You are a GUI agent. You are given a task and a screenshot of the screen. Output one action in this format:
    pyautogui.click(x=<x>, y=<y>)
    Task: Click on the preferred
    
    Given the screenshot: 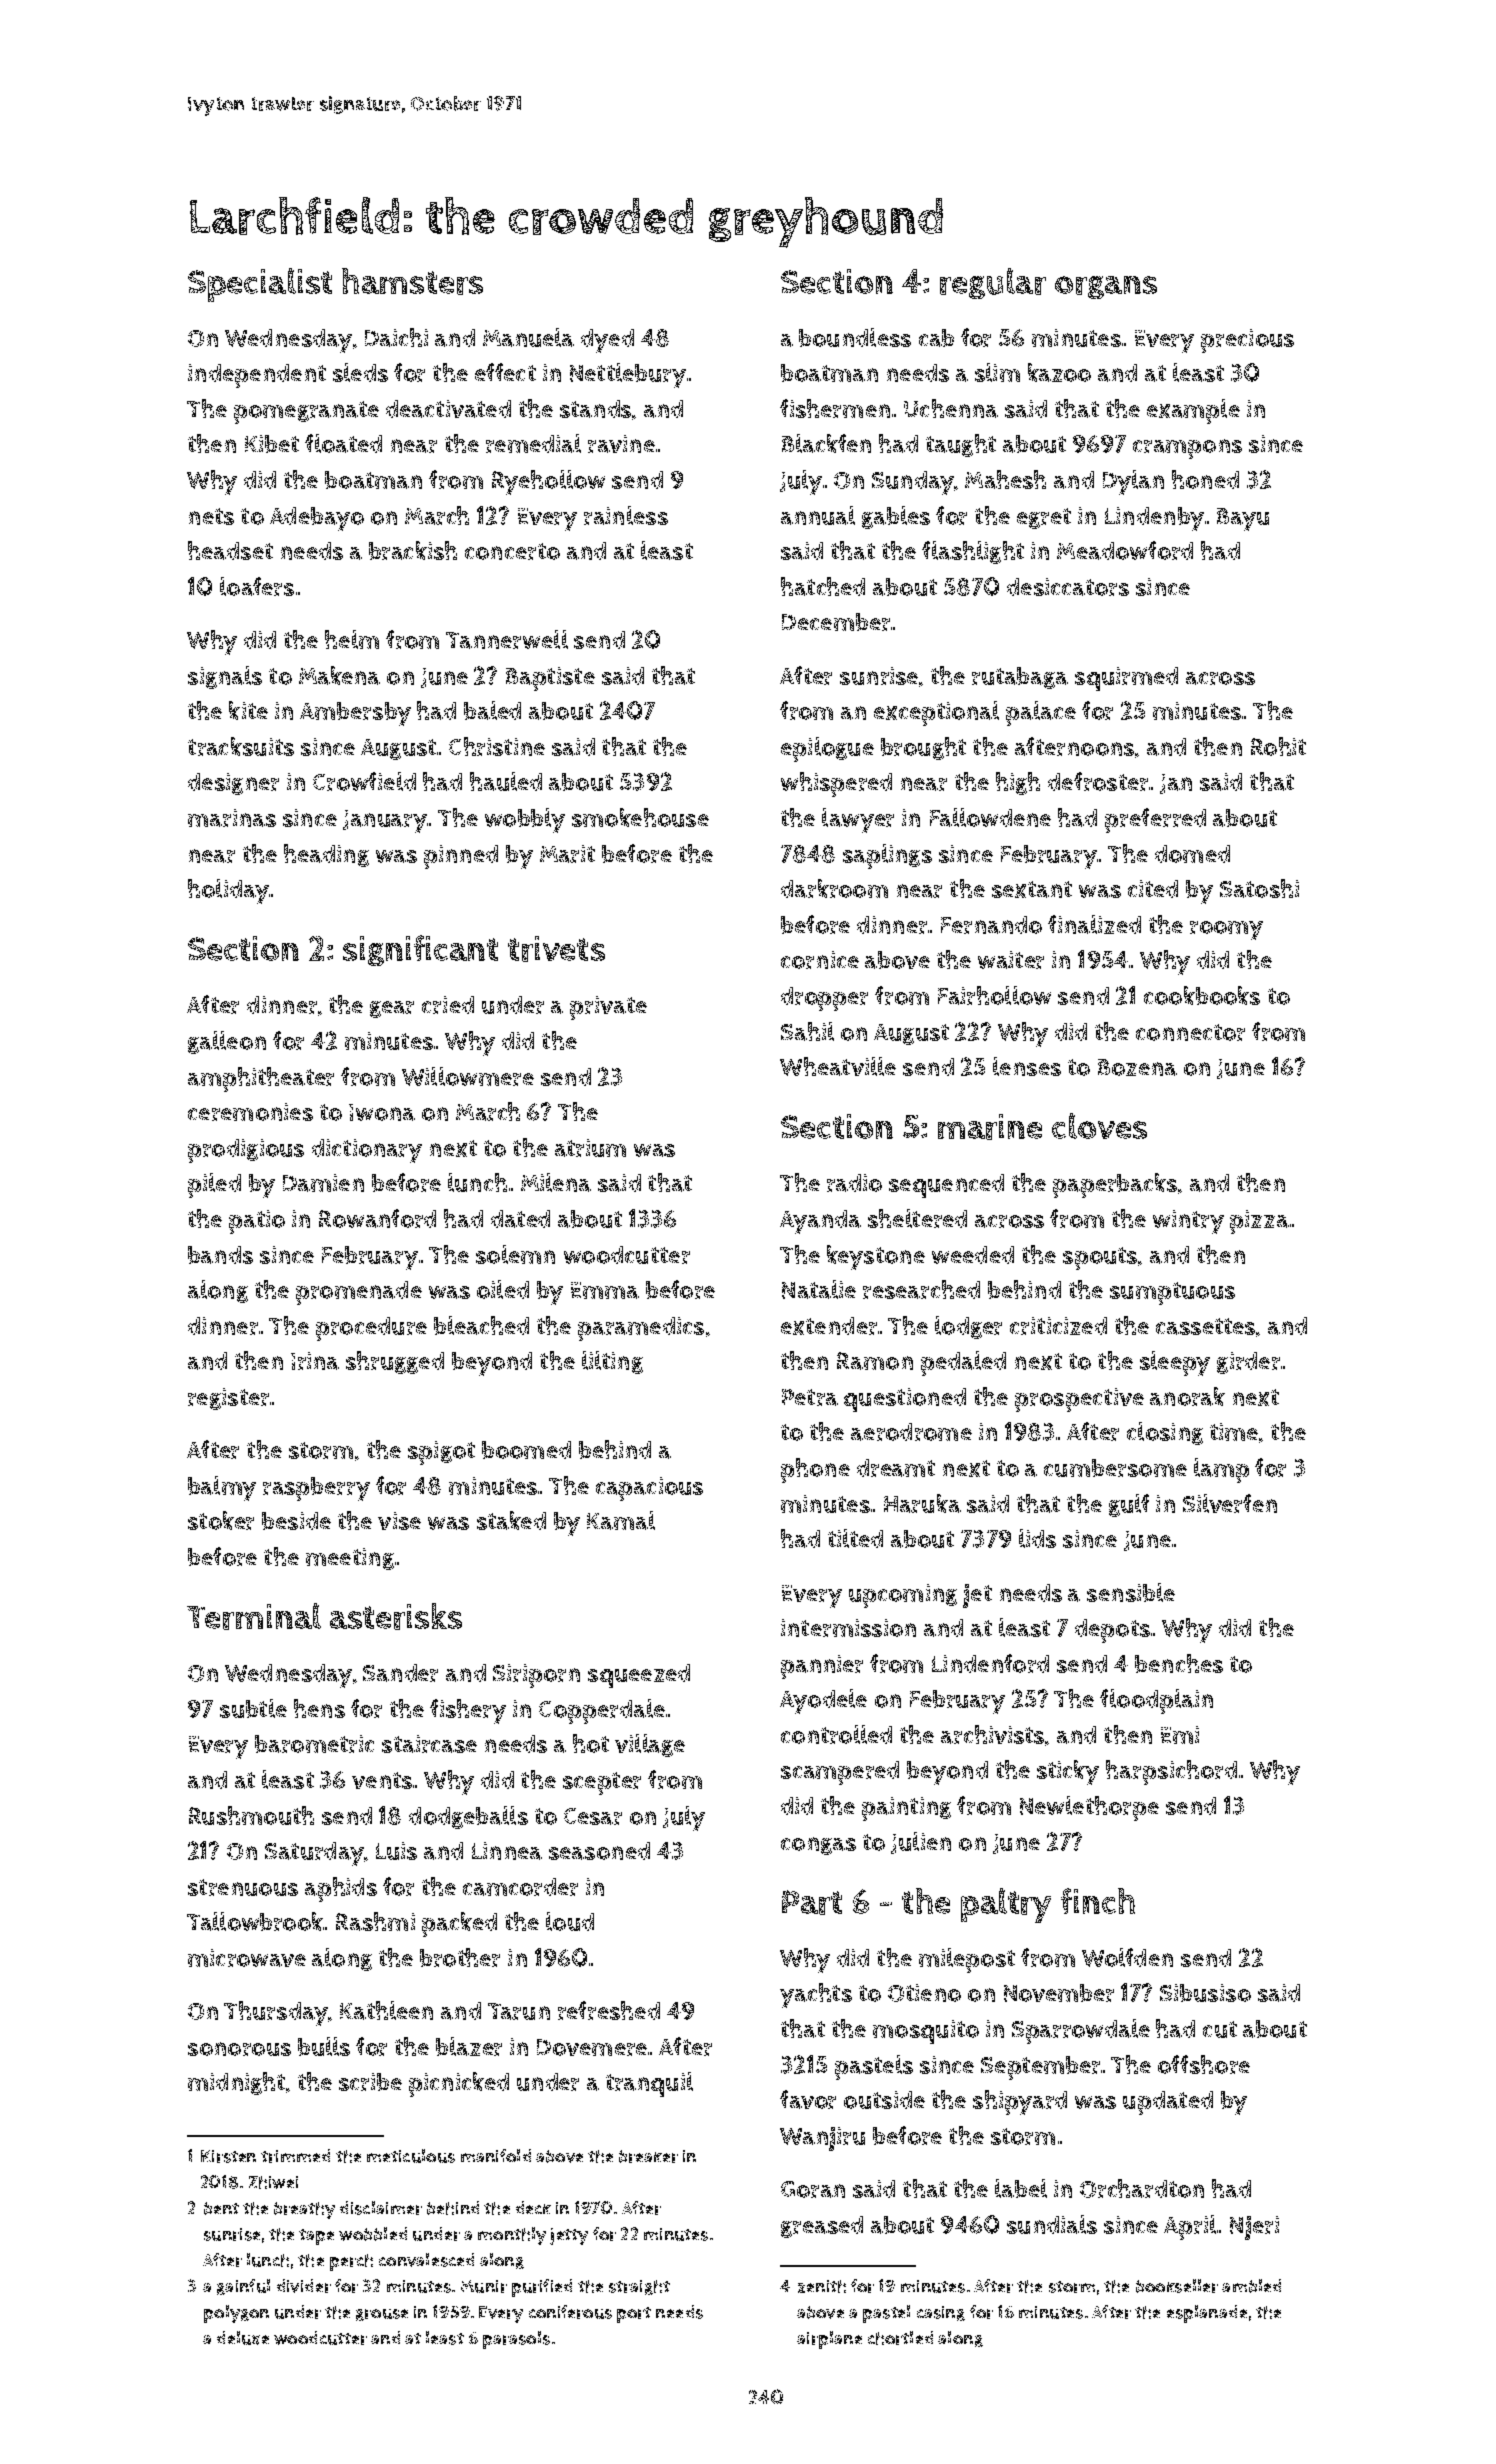 What is the action you would take?
    pyautogui.click(x=1155, y=820)
